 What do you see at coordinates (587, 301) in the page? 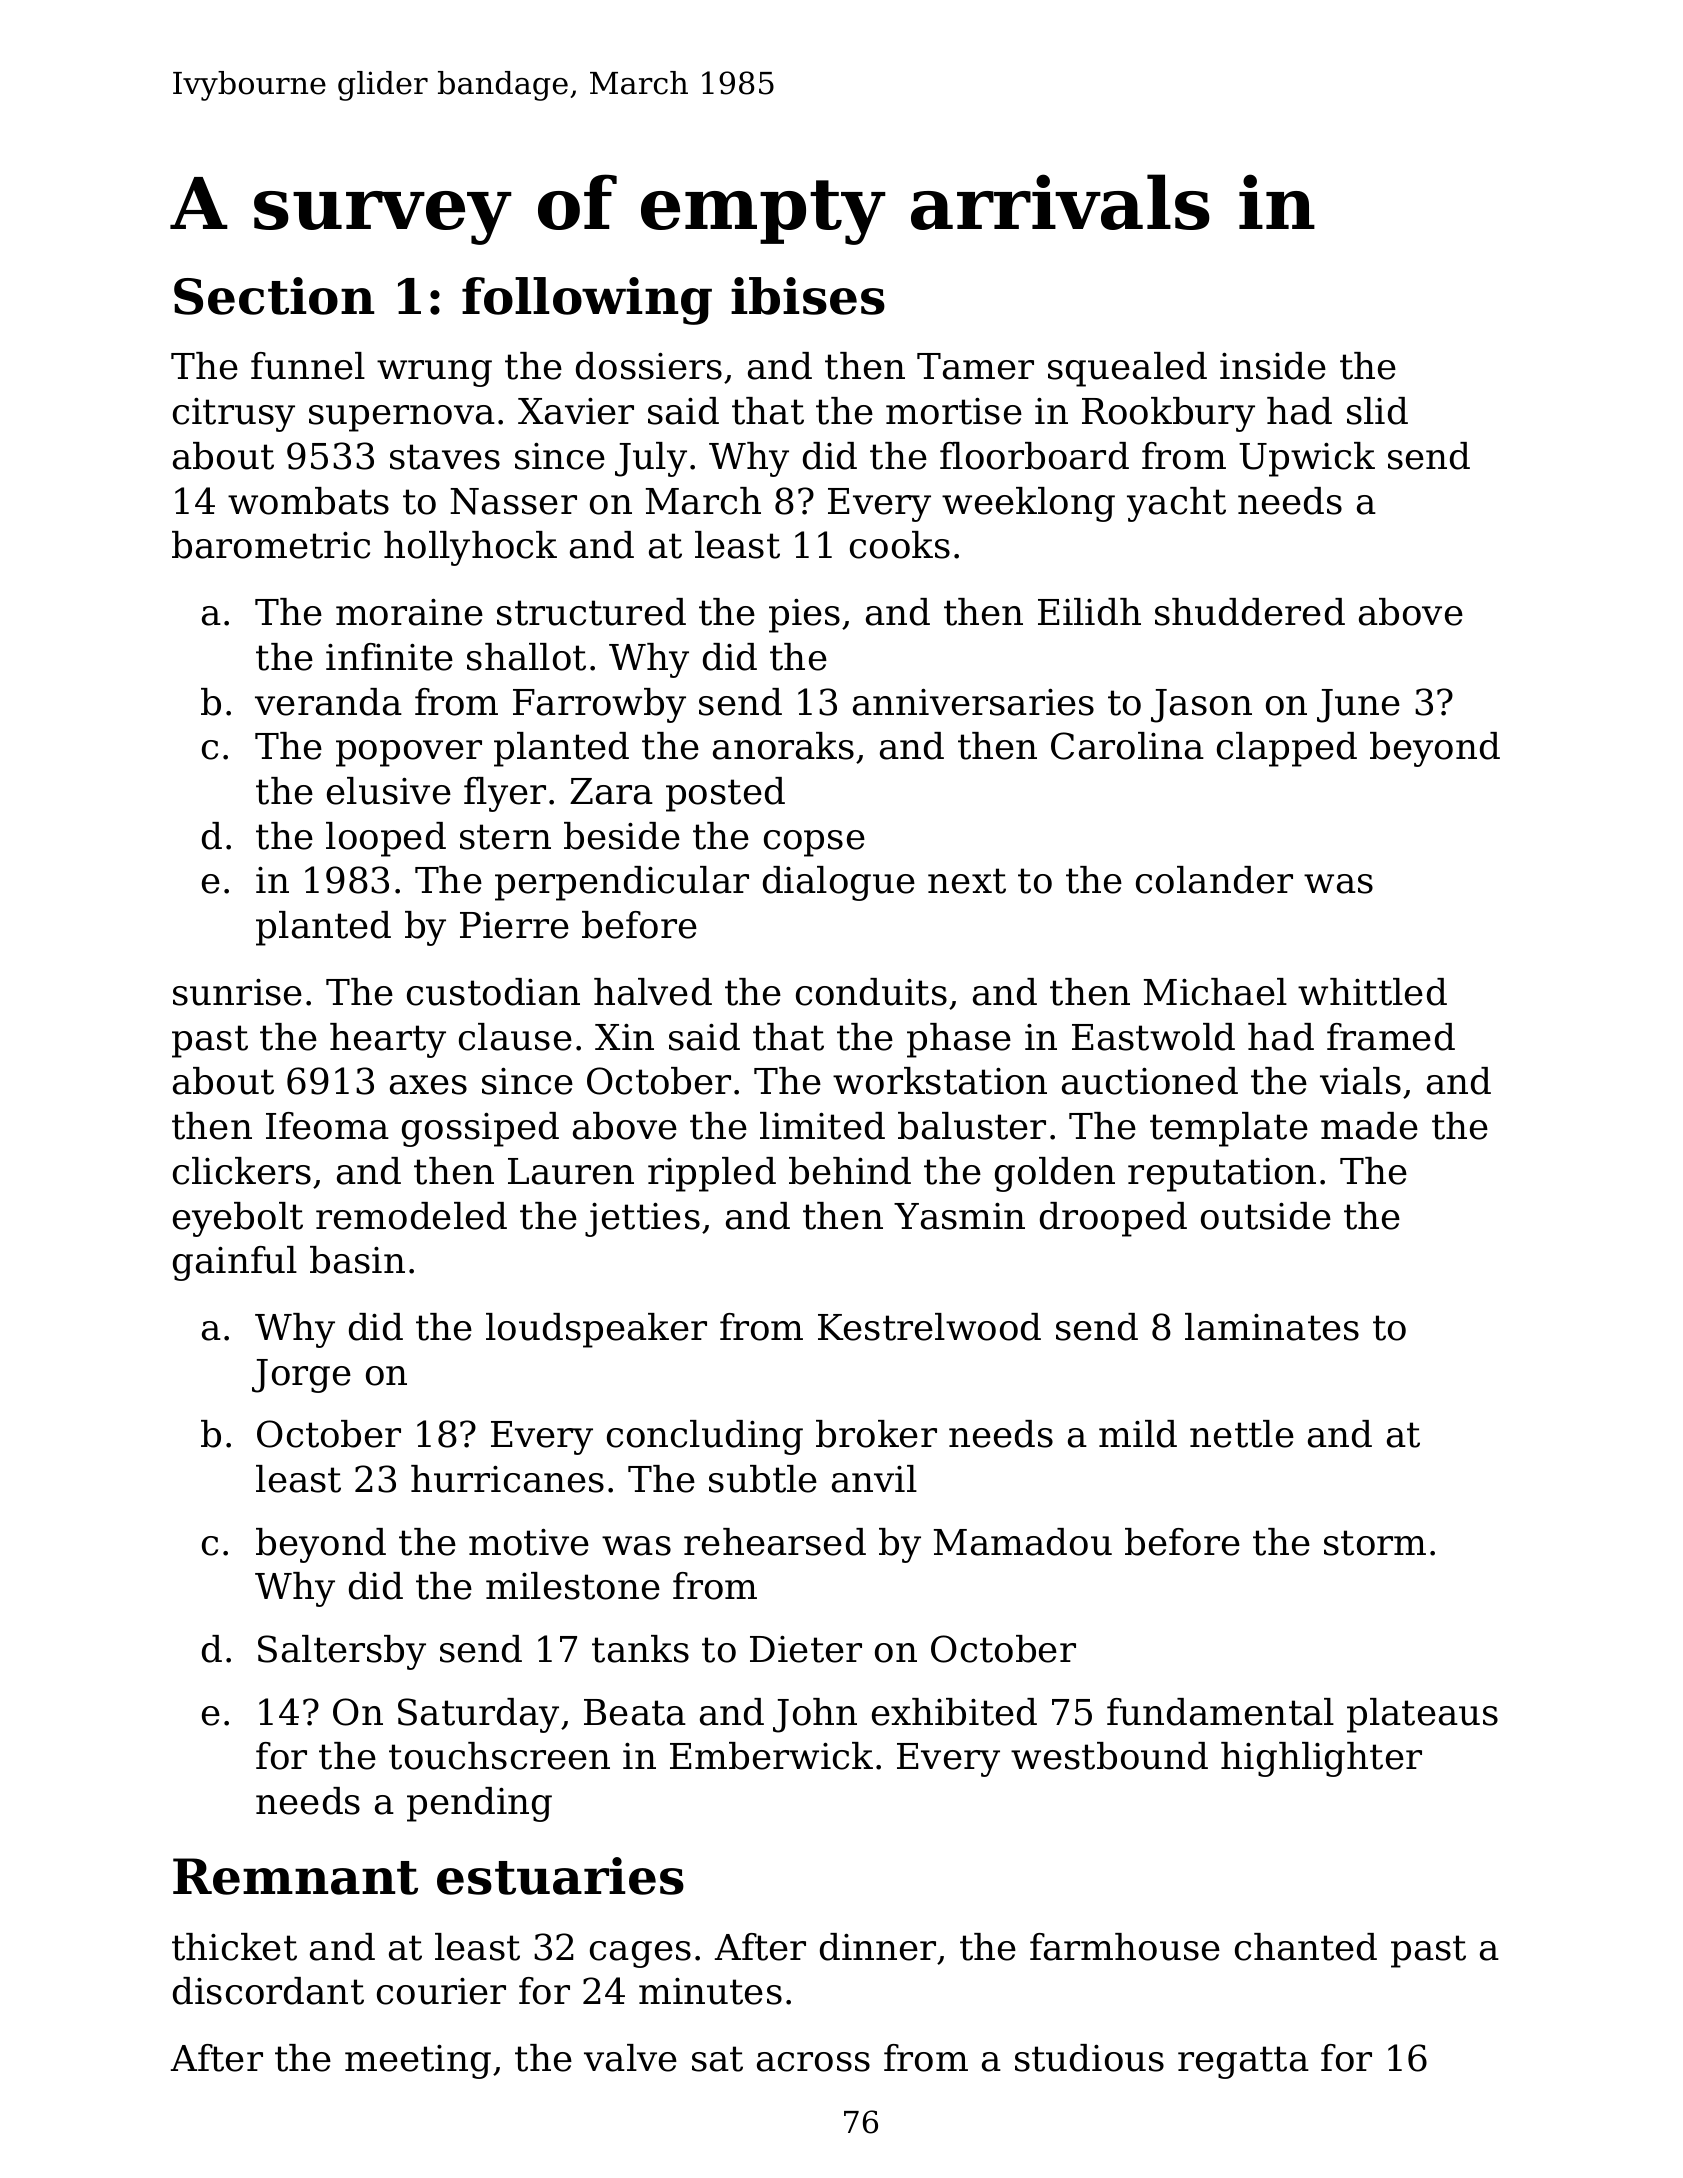
I see `following` at bounding box center [587, 301].
